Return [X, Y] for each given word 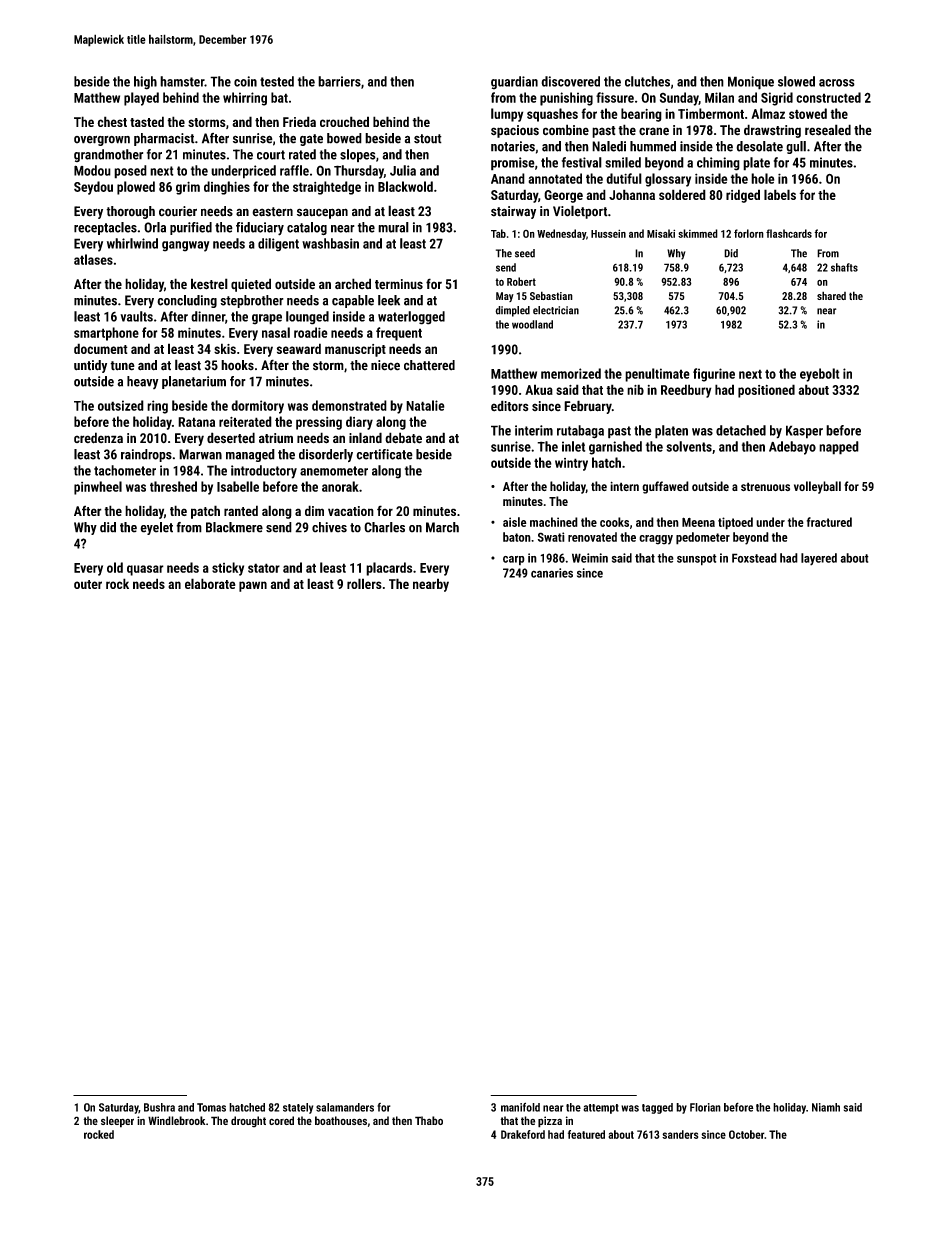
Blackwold [405, 186]
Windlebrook [177, 1120]
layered [819, 559]
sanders [680, 1134]
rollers [364, 583]
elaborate [210, 583]
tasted [147, 121]
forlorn [749, 233]
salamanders [345, 1107]
